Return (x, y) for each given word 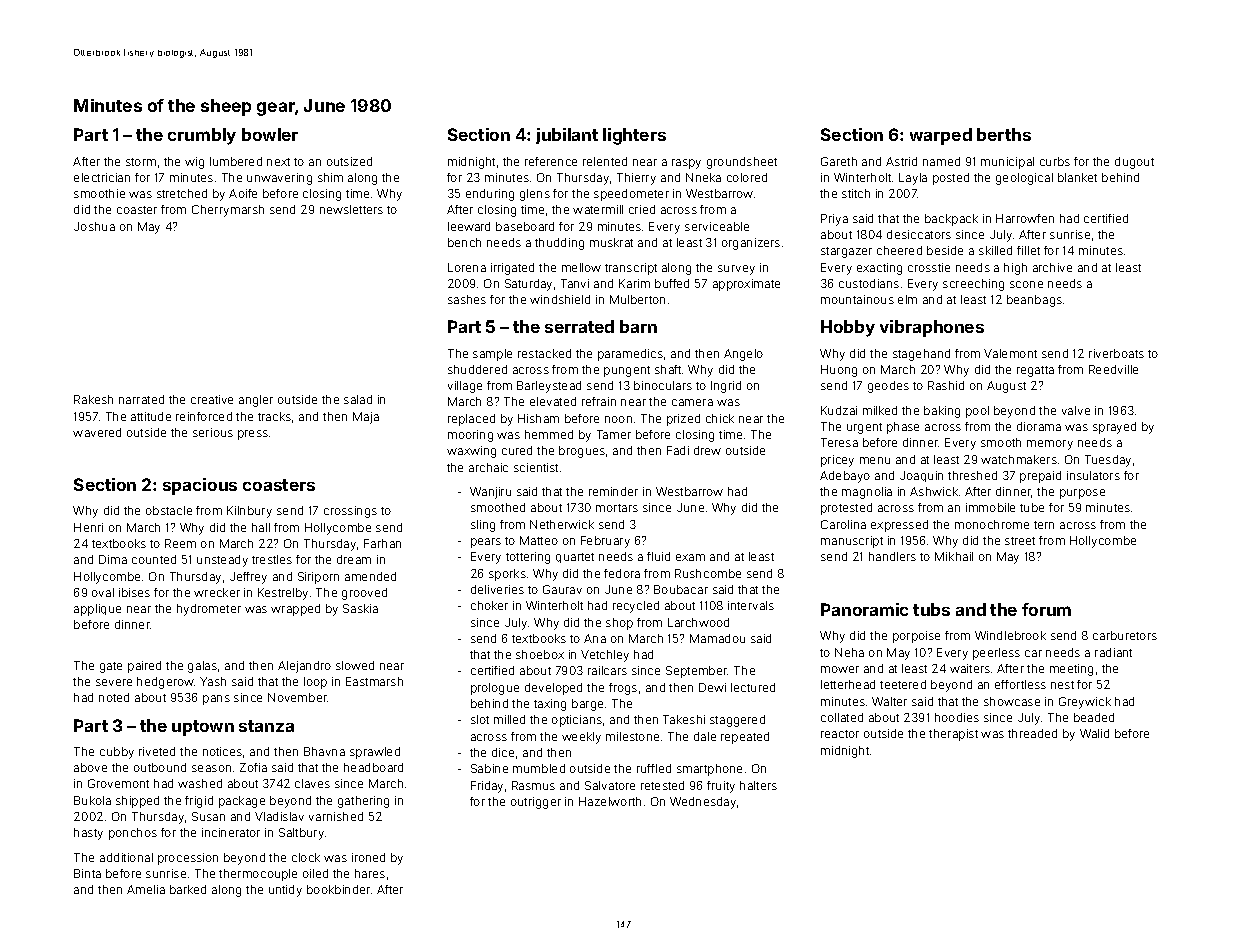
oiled (315, 873)
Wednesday (703, 803)
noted (114, 697)
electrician (102, 177)
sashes (467, 299)
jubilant (567, 136)
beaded (1094, 717)
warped (941, 136)
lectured (753, 687)
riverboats (1116, 353)
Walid (1094, 733)
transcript (631, 269)
